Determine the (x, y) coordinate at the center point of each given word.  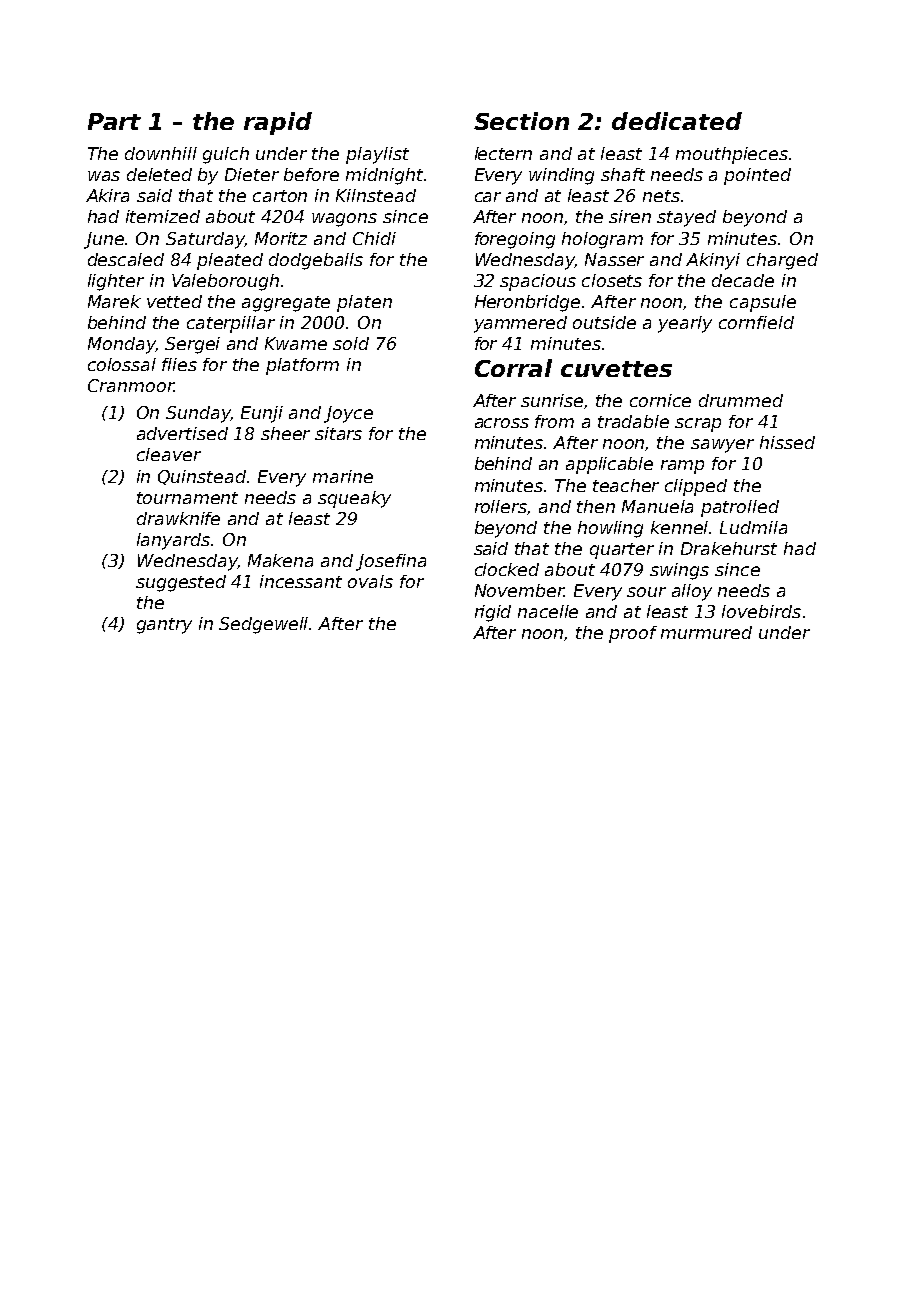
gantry (164, 626)
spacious (538, 282)
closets (612, 280)
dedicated (677, 121)
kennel (680, 527)
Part (114, 121)
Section (521, 121)
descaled (126, 259)
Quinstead (202, 477)
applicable (609, 465)
